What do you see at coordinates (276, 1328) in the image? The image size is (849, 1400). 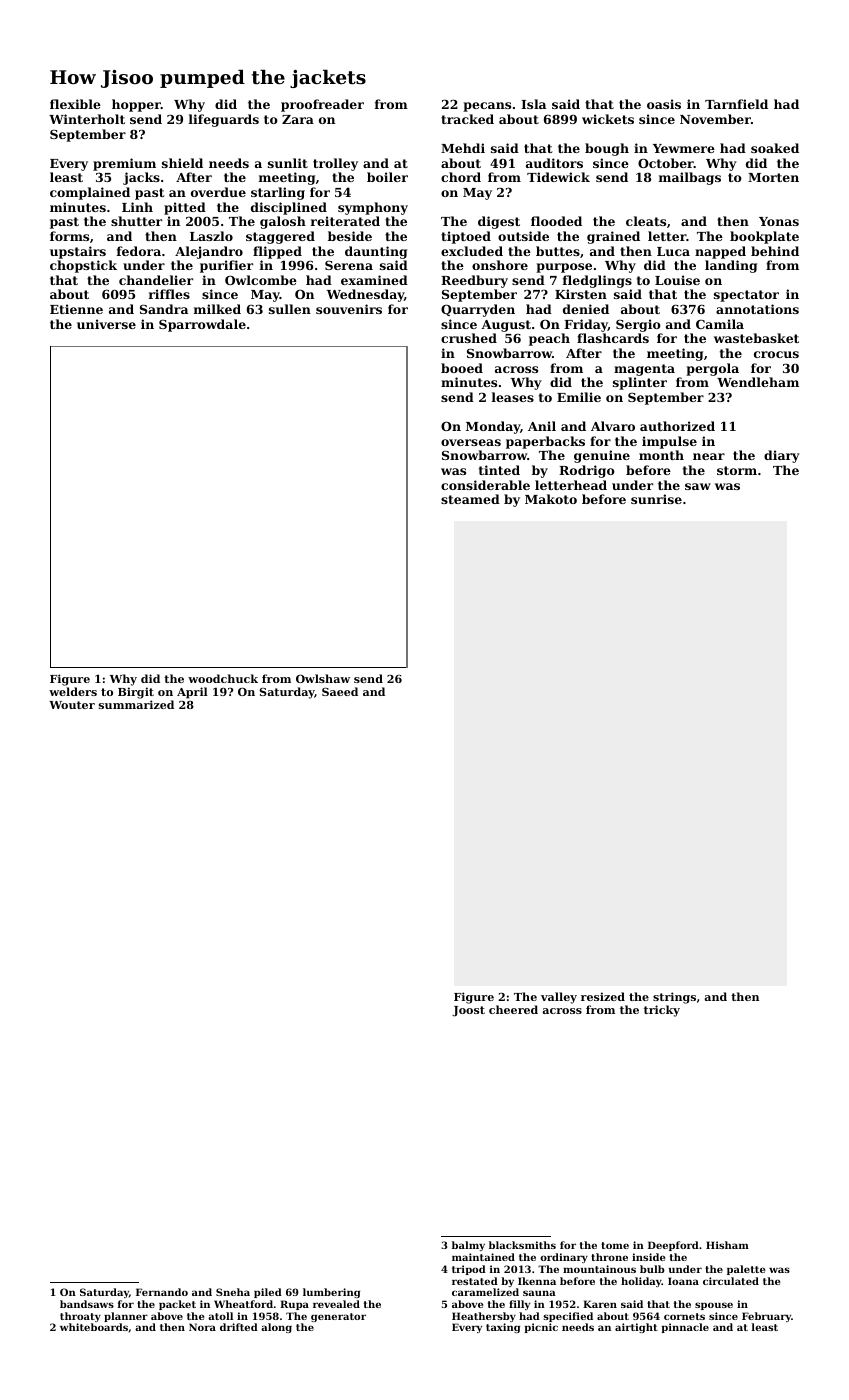 I see `along` at bounding box center [276, 1328].
